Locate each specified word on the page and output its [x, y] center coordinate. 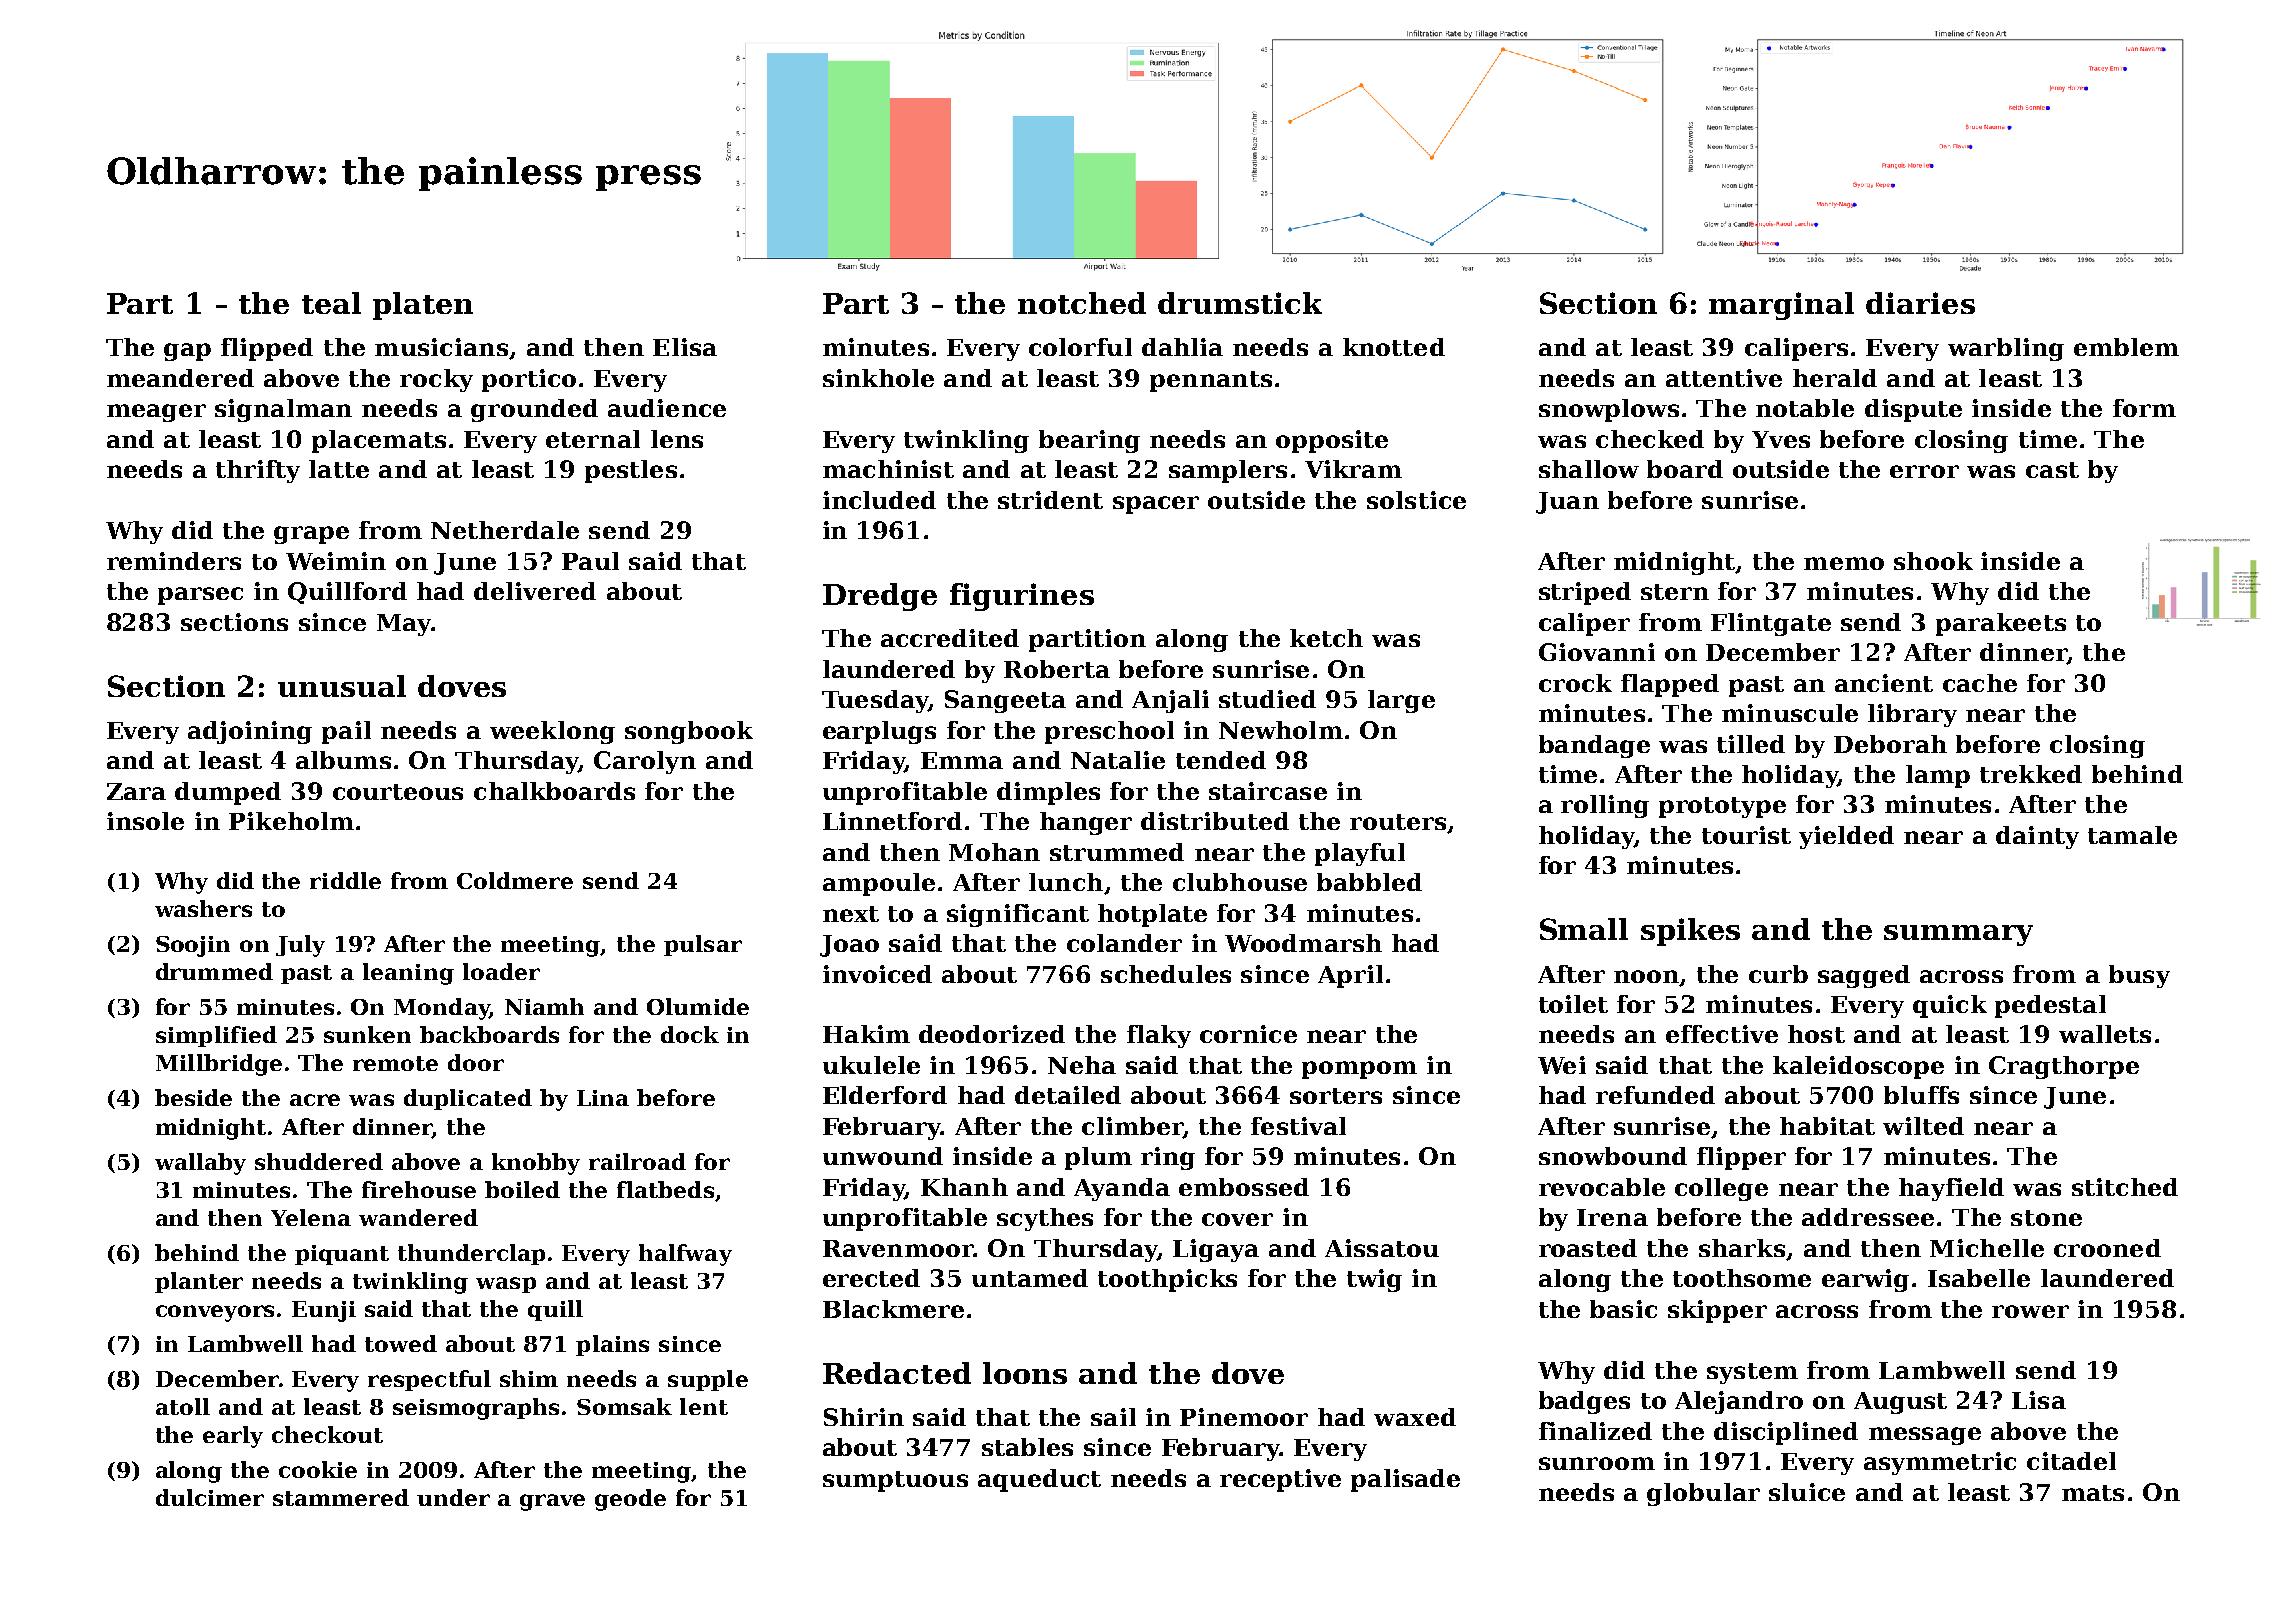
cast [2052, 470]
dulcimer [210, 1497]
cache [1980, 683]
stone [2046, 1218]
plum [1098, 1158]
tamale [2132, 835]
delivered [535, 591]
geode [630, 1500]
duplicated [468, 1099]
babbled [1369, 882]
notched [1082, 303]
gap [187, 352]
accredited [950, 638]
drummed [214, 971]
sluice [1807, 1492]
